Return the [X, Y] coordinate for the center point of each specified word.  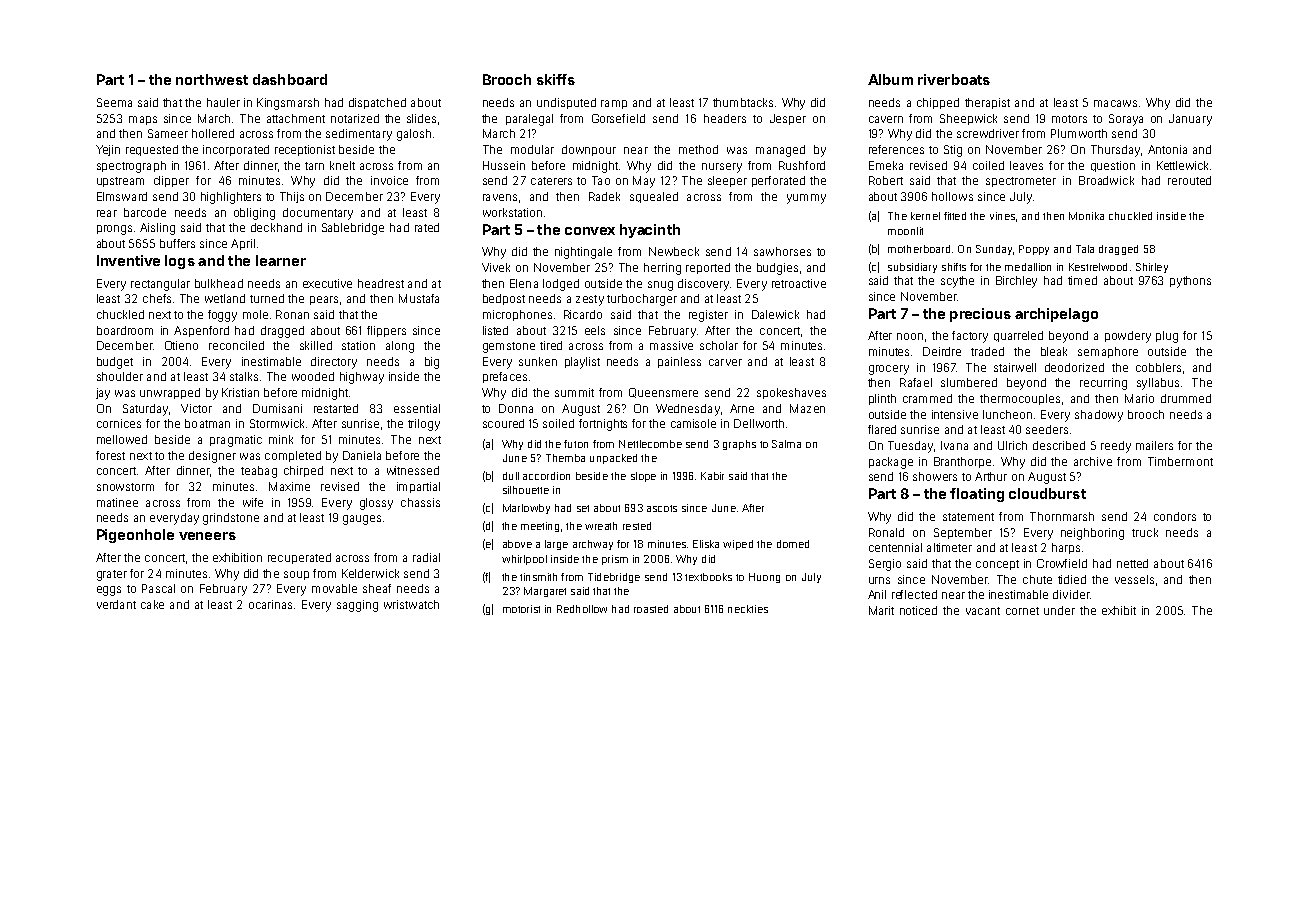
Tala [1085, 249]
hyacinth [650, 231]
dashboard [290, 79]
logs [180, 262]
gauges [362, 520]
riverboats [954, 79]
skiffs [556, 79]
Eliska [706, 544]
